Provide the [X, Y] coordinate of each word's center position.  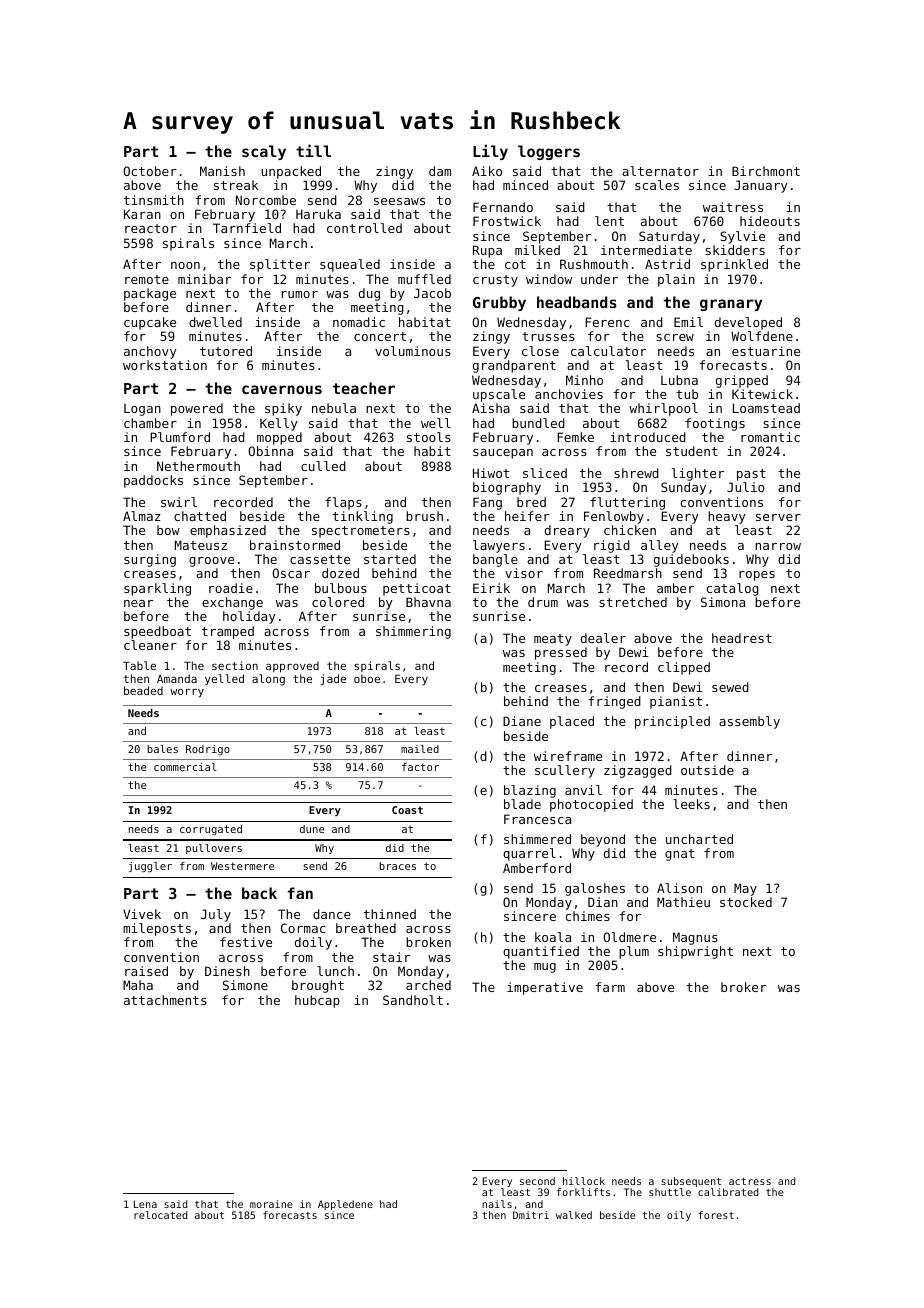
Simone [245, 985]
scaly [264, 152]
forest [716, 1215]
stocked [746, 902]
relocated [160, 1215]
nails [497, 1204]
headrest [742, 638]
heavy [727, 517]
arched [428, 985]
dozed [340, 573]
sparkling [157, 589]
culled [323, 466]
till [313, 150]
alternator [660, 171]
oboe [367, 678]
